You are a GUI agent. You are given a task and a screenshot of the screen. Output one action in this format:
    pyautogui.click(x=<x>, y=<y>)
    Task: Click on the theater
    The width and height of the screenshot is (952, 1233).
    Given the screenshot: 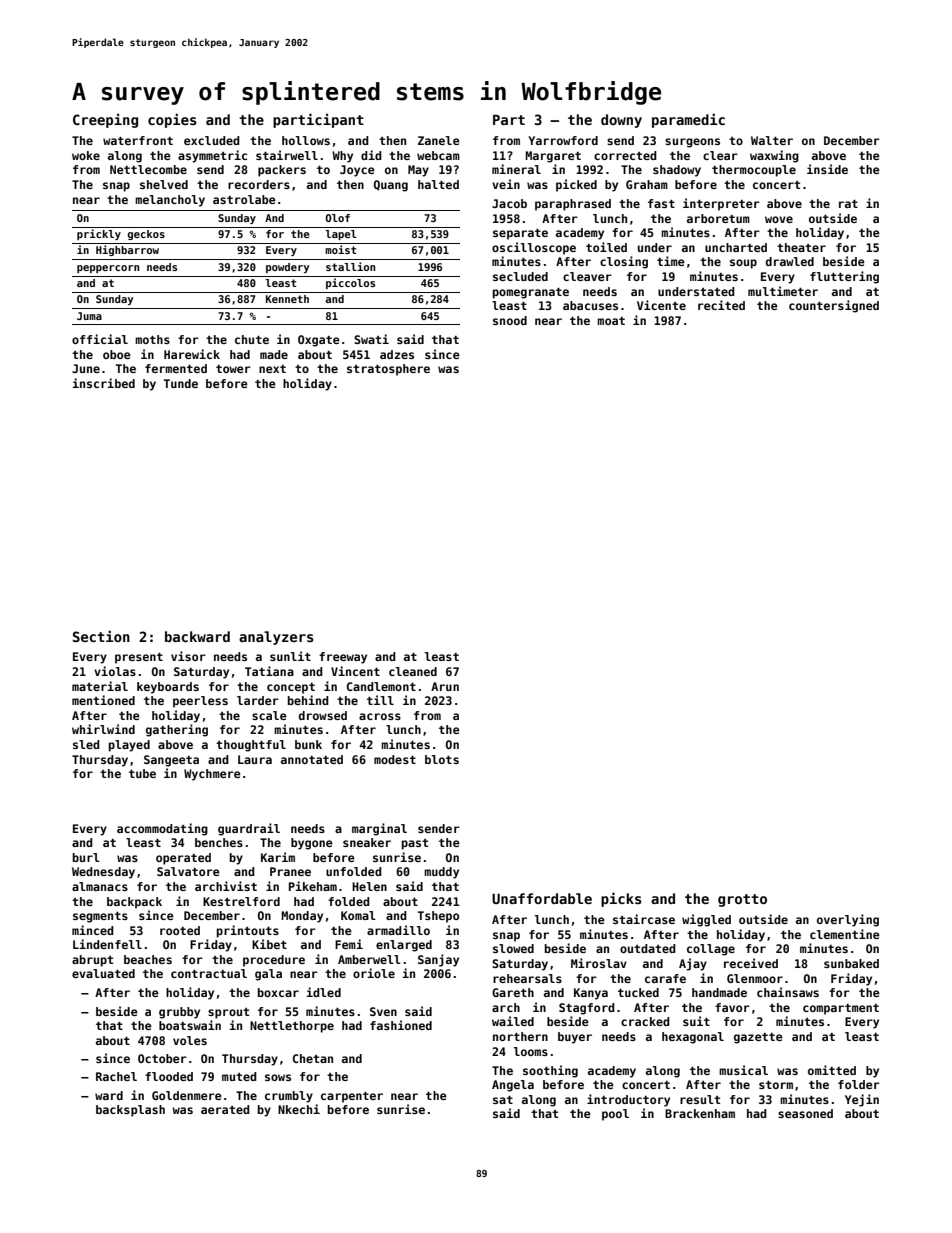 What is the action you would take?
    pyautogui.click(x=801, y=247)
